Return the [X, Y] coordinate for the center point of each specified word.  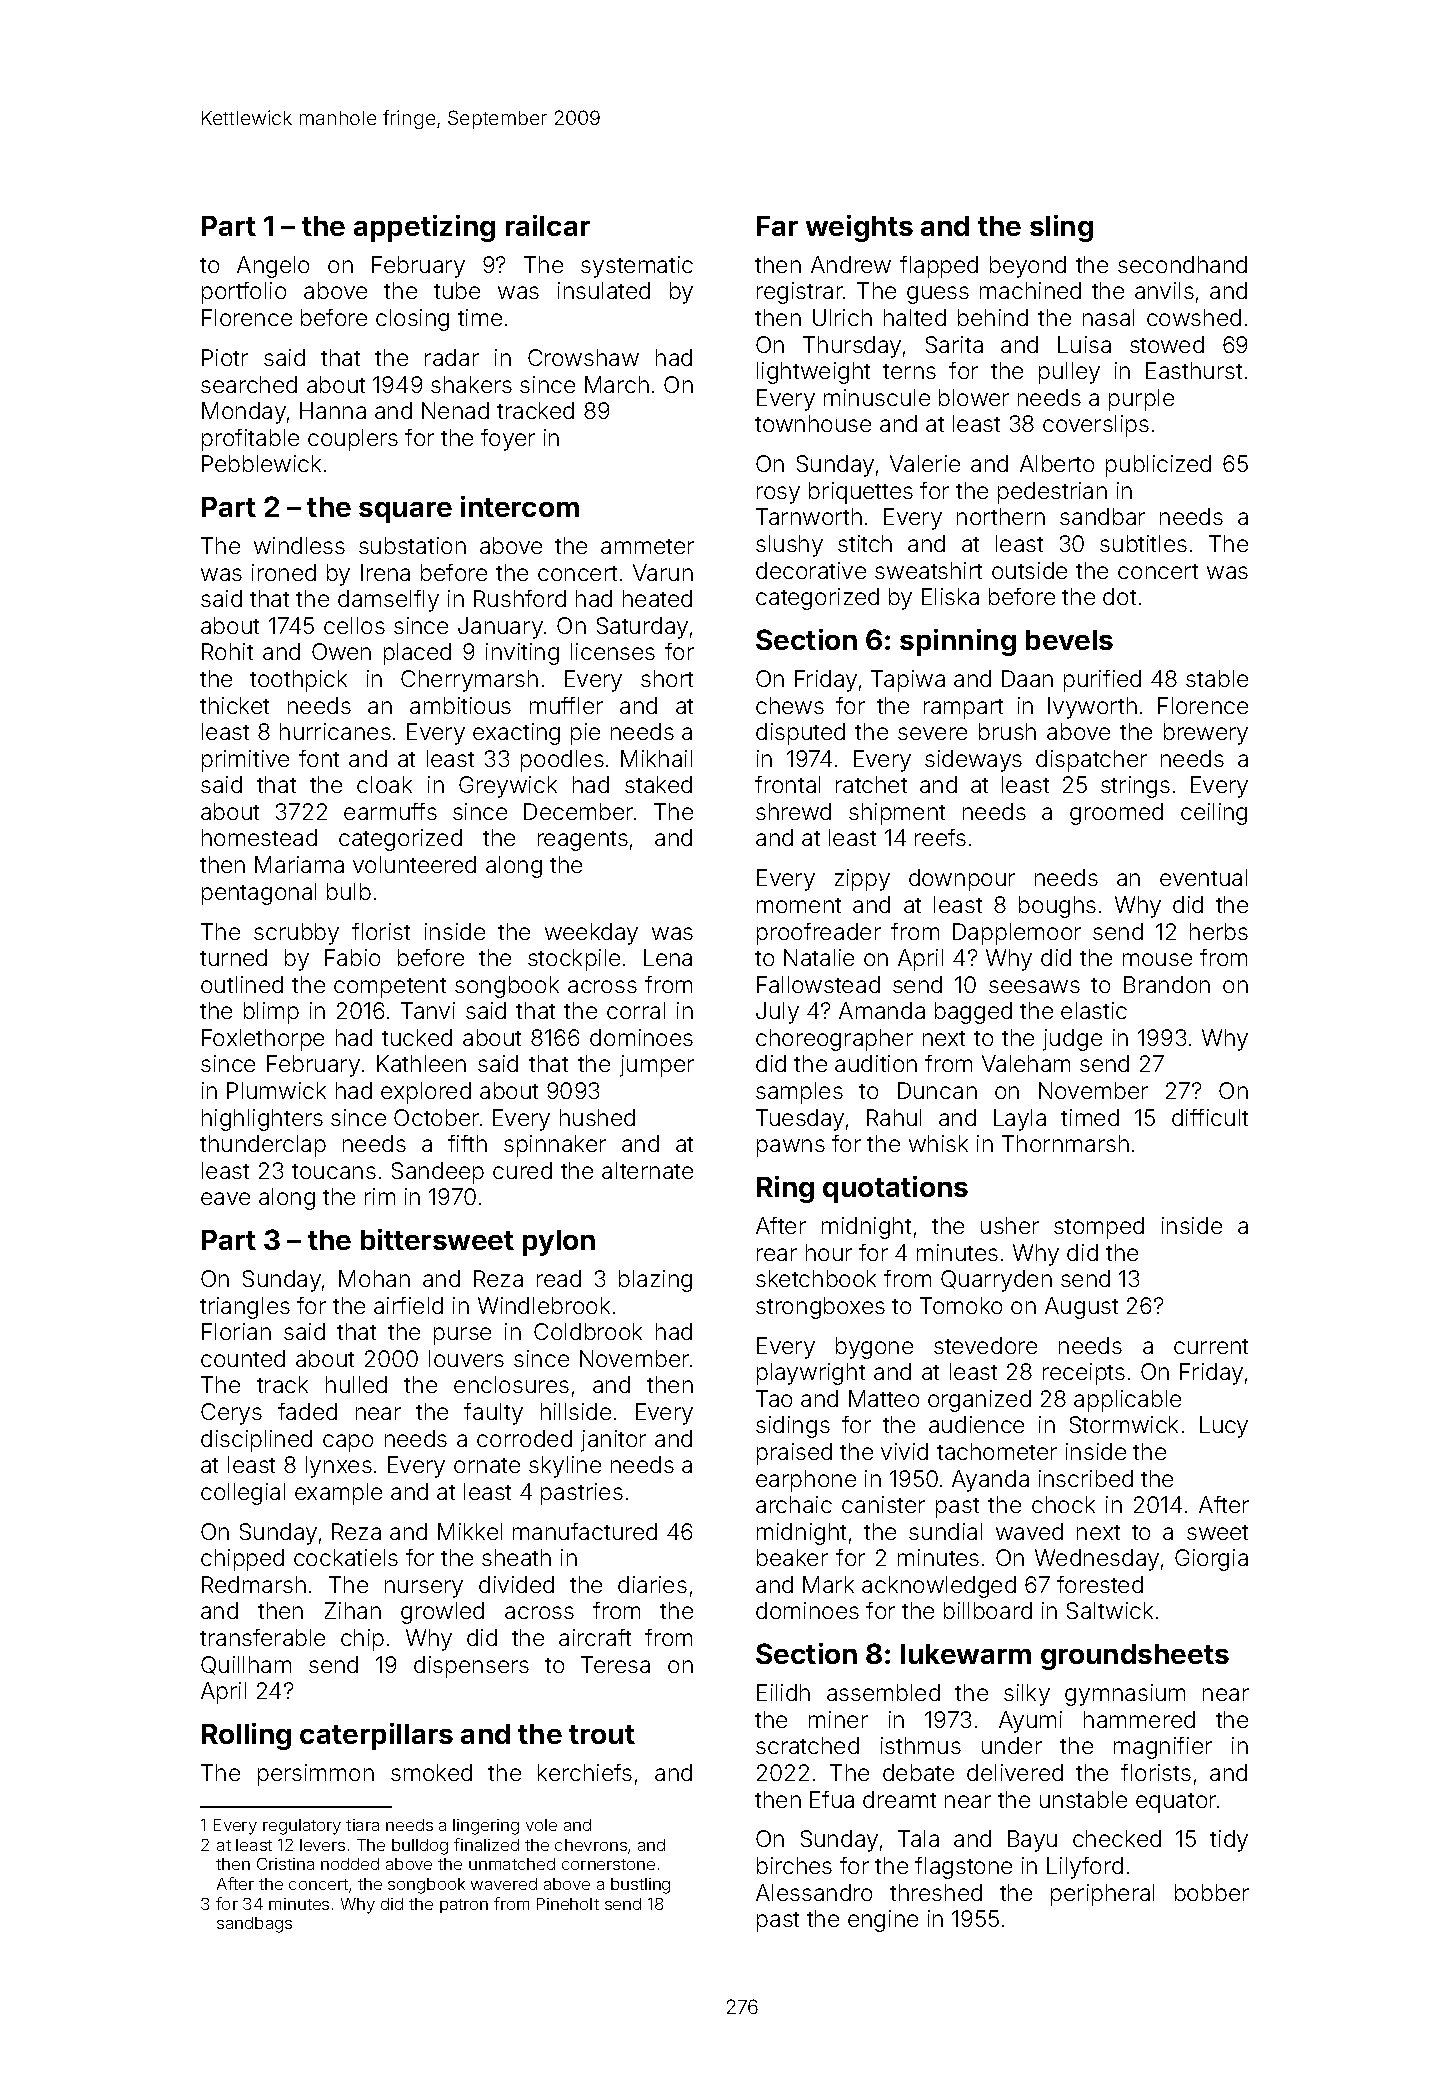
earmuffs [390, 811]
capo [348, 1443]
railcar [548, 225]
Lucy [1224, 1427]
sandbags [254, 1925]
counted [243, 1358]
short [667, 678]
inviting [522, 654]
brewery [1206, 734]
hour [829, 1252]
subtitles [1143, 543]
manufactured [585, 1531]
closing [412, 320]
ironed [284, 572]
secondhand [1182, 264]
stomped [1099, 1228]
